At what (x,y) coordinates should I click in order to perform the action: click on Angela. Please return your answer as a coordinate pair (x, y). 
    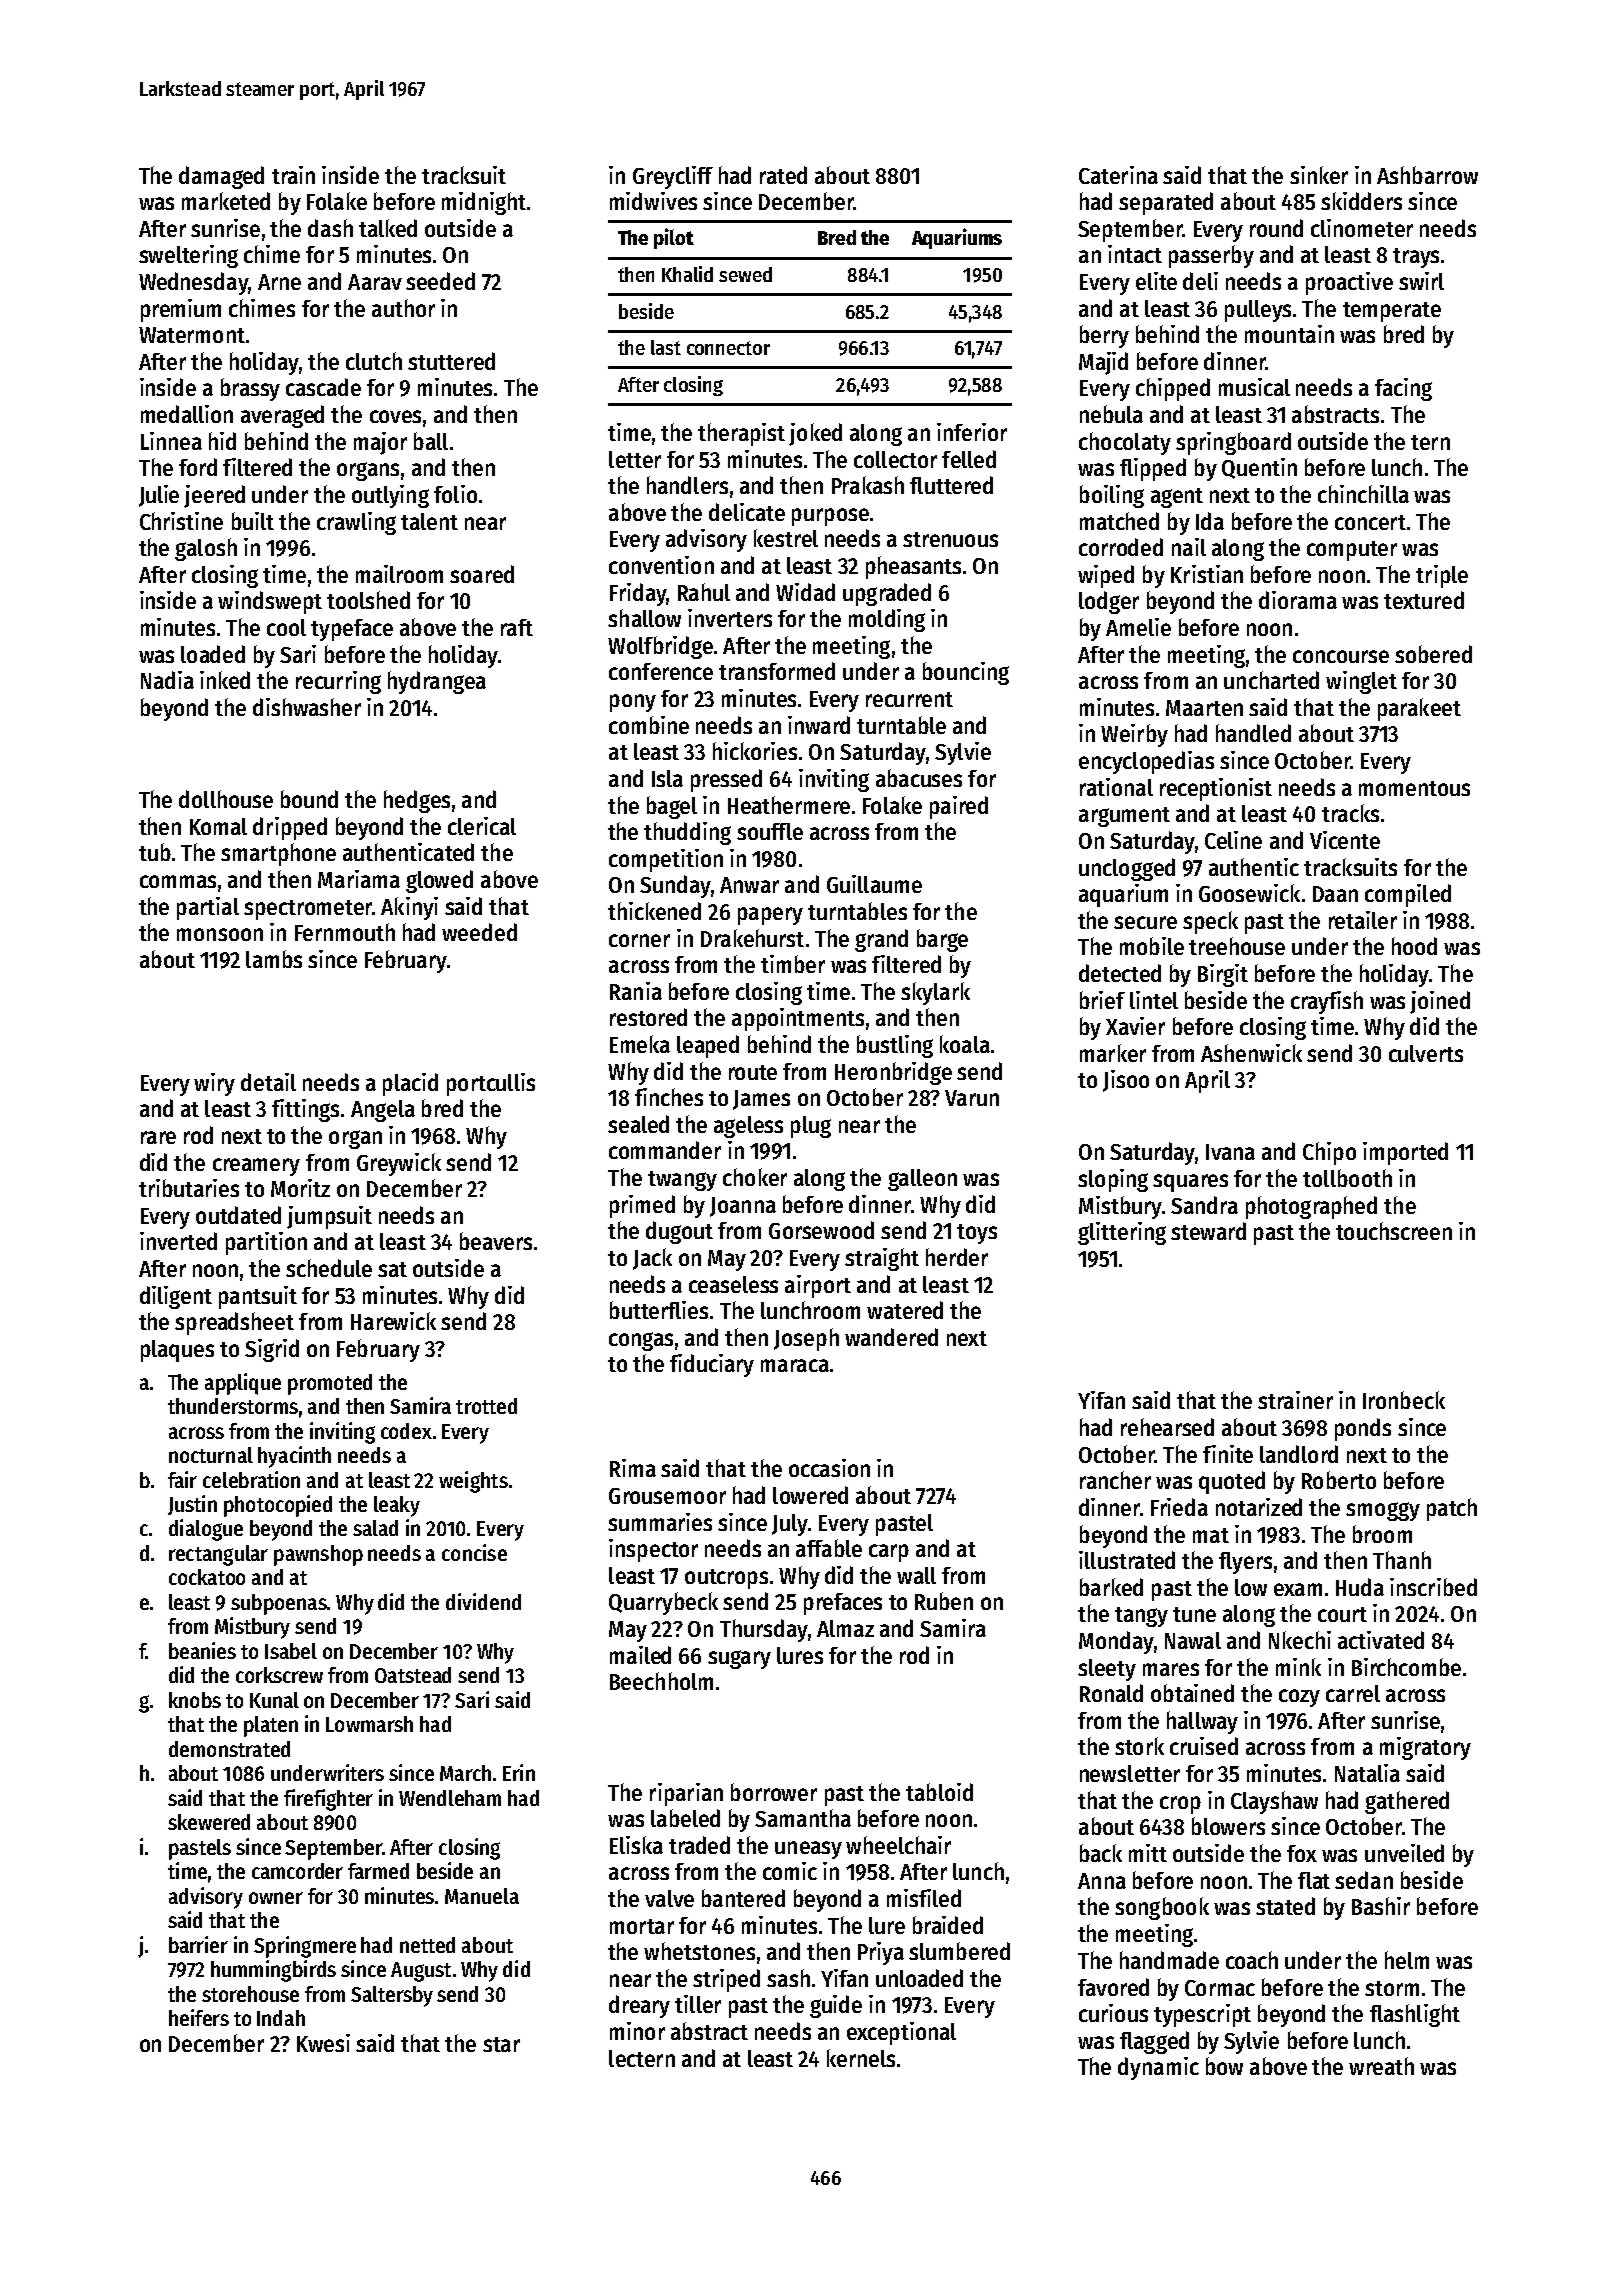
    Looking at the image, I should click on (383, 1111).
